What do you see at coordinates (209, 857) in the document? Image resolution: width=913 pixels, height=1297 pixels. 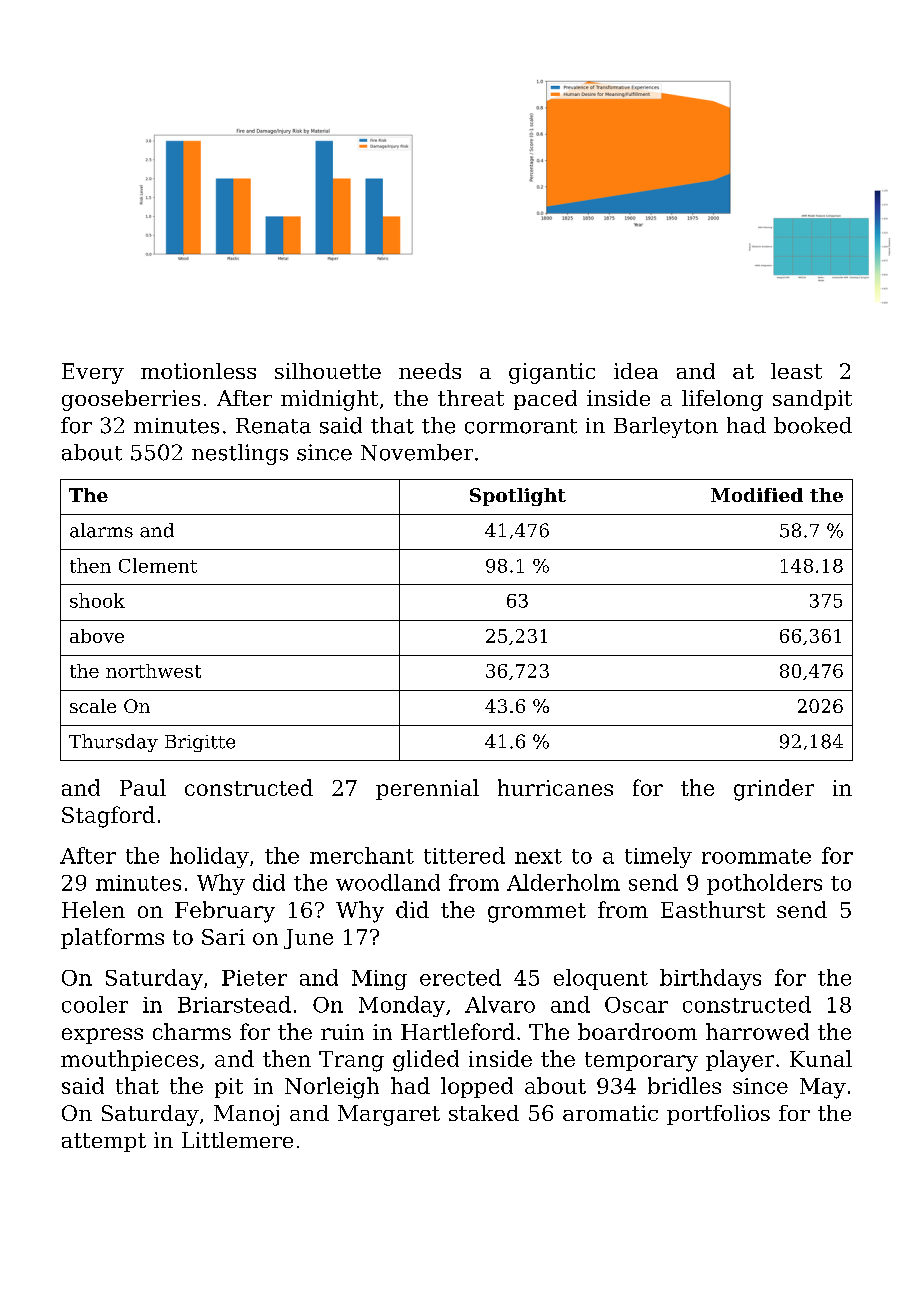 I see `holiday` at bounding box center [209, 857].
